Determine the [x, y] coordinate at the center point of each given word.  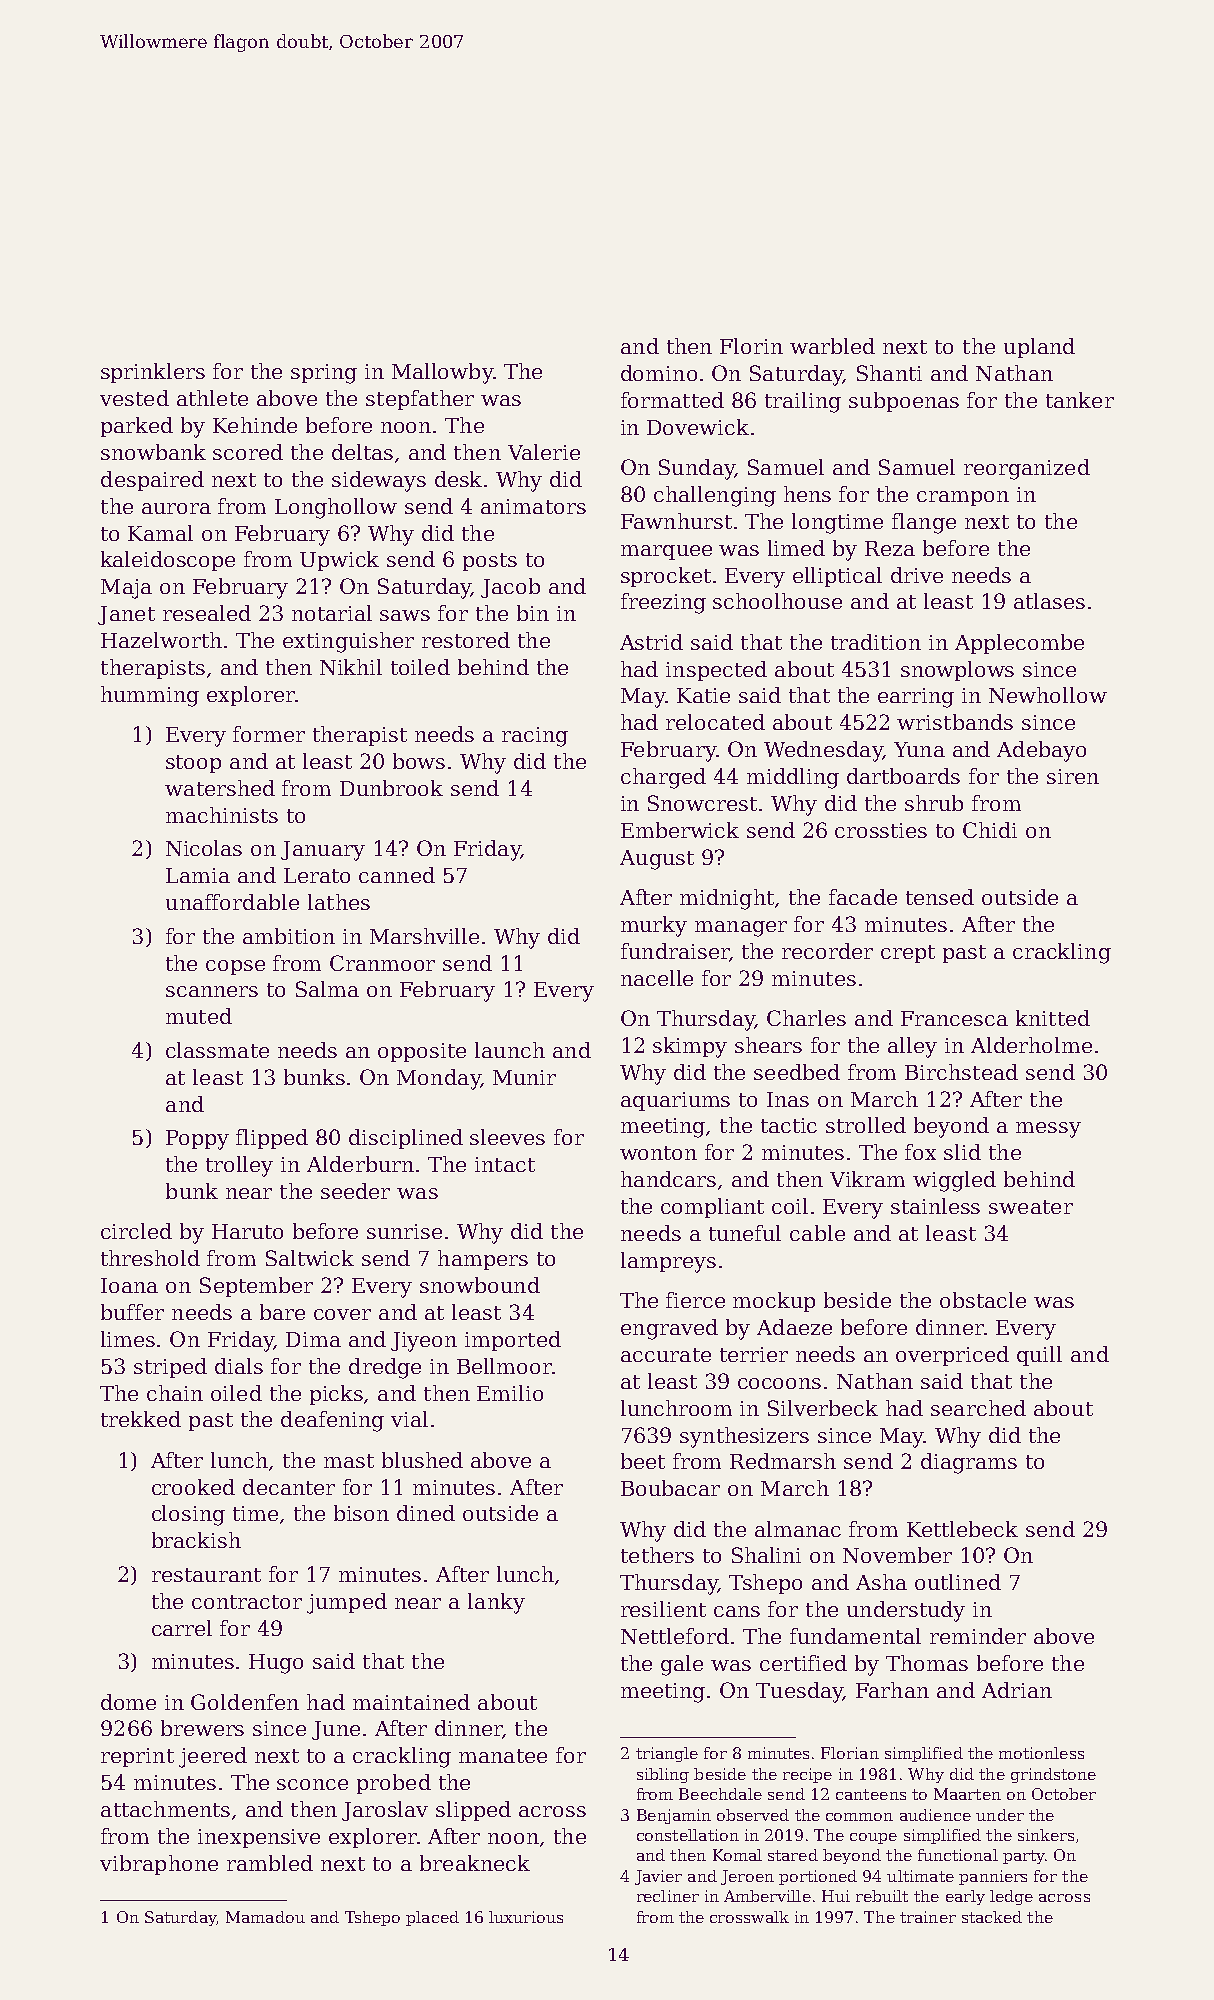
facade [863, 897]
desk [458, 479]
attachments [165, 1809]
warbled [832, 346]
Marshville [424, 936]
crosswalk [749, 1917]
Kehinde [255, 425]
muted [199, 1016]
